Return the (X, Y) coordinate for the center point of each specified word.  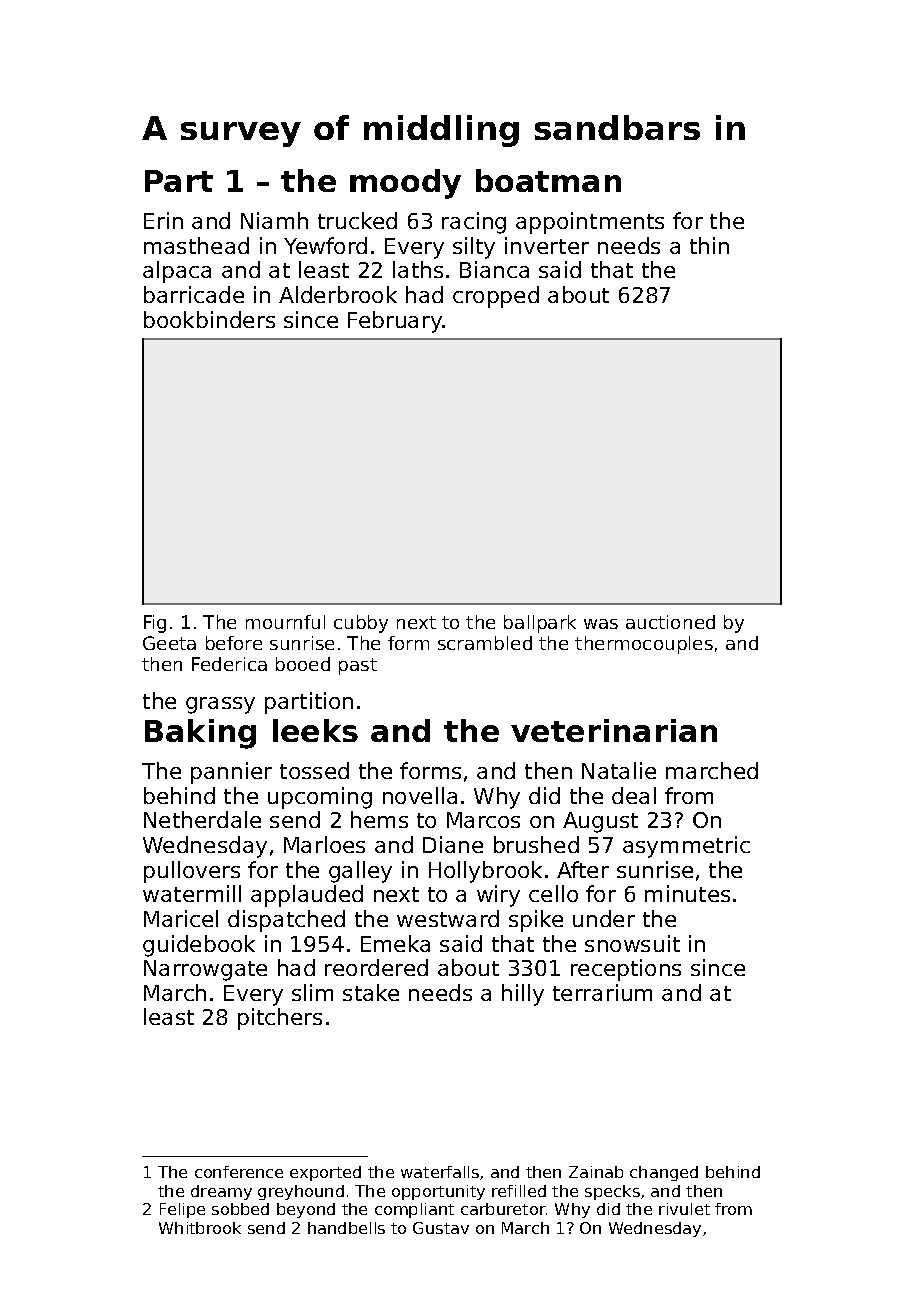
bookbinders (209, 319)
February (395, 322)
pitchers (280, 1019)
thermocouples (644, 645)
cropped (496, 297)
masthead (196, 245)
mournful (285, 622)
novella (420, 795)
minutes (687, 893)
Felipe (182, 1210)
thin (709, 245)
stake (371, 992)
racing (474, 223)
